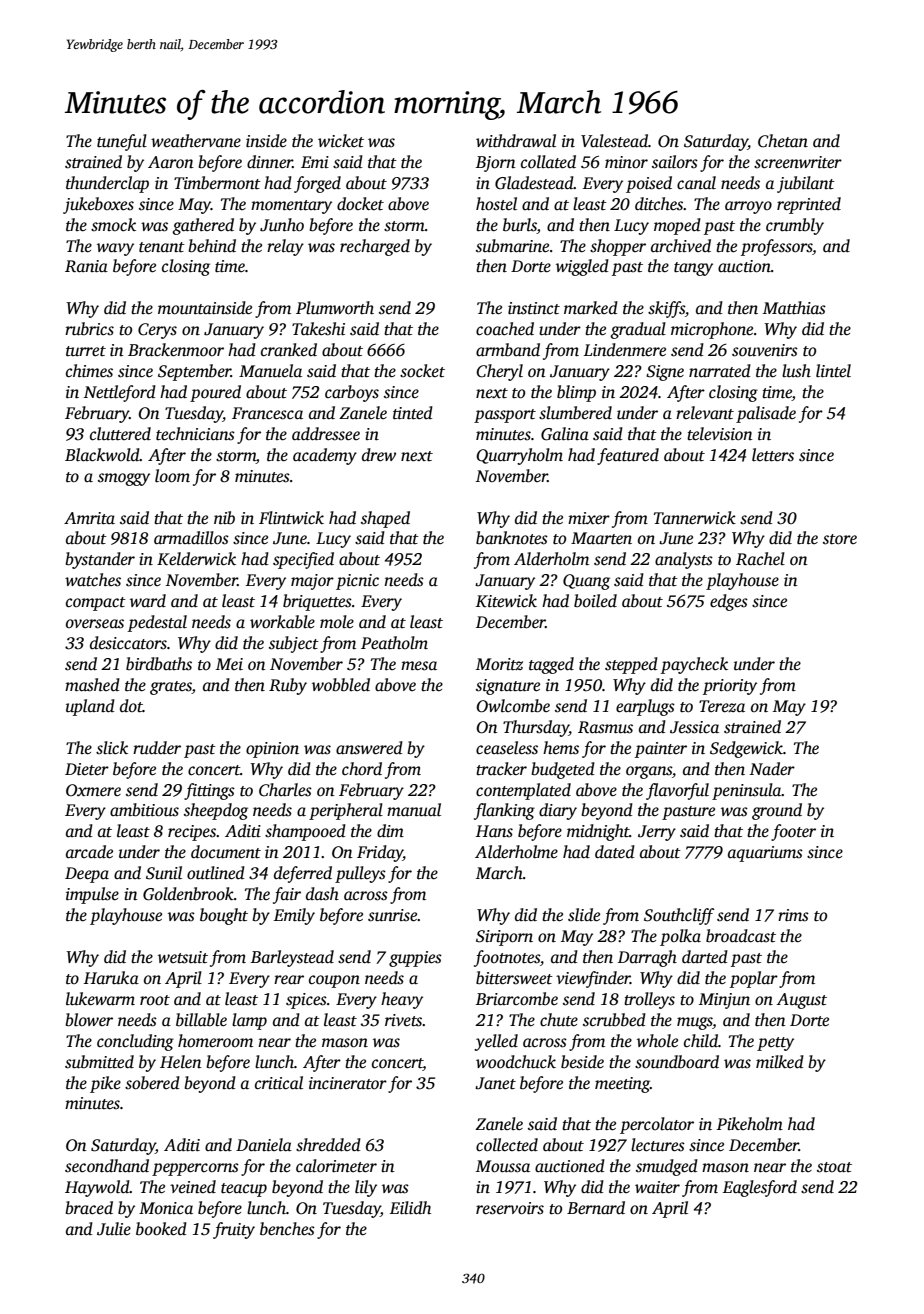 This image has width=924, height=1314. Describe the element at coordinates (506, 601) in the image. I see `Kitewick` at that location.
